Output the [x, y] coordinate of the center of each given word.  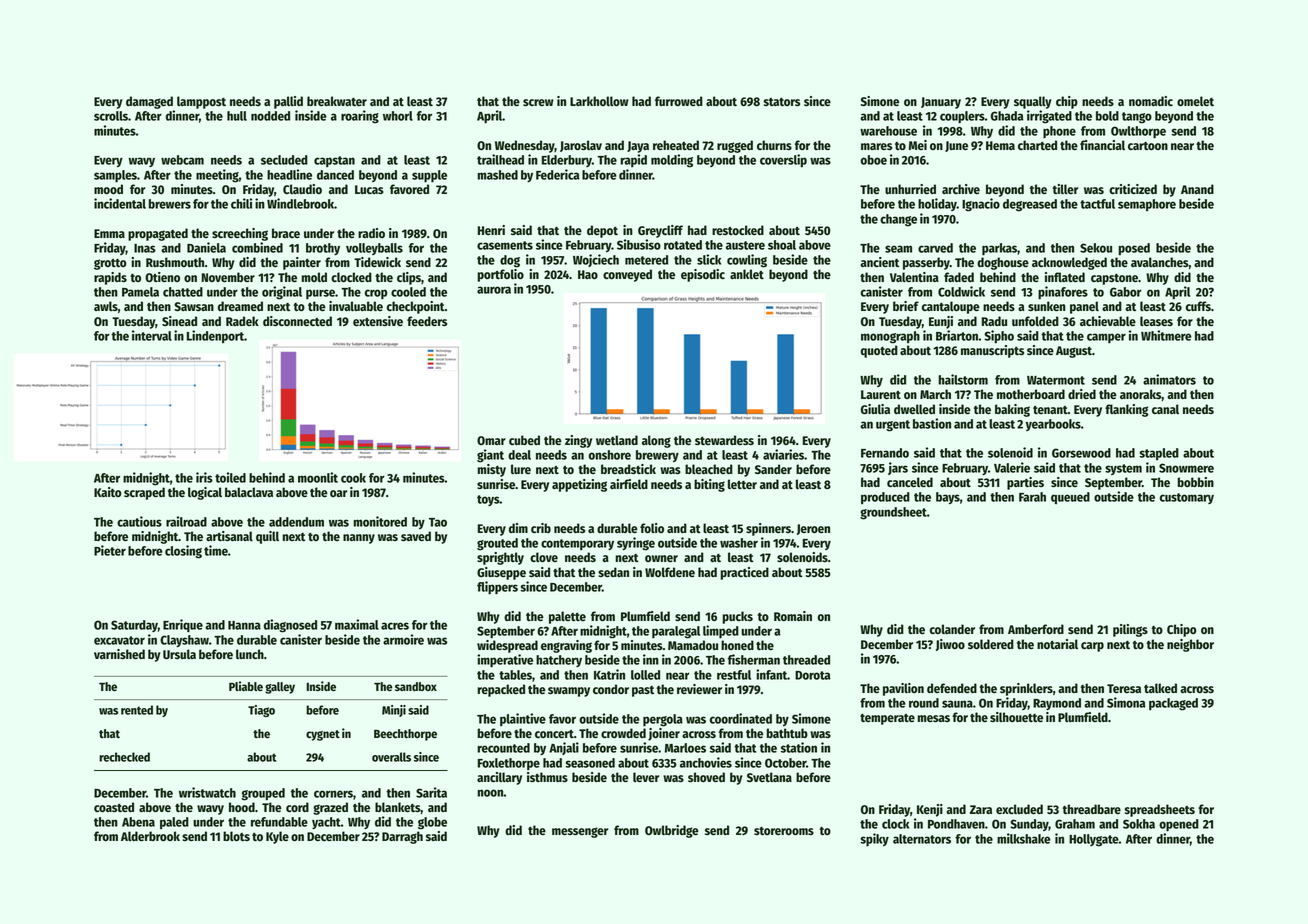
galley [280, 688]
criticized [1133, 189]
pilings [1130, 630]
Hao [588, 274]
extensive [378, 321]
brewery [657, 456]
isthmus [547, 777]
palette [567, 617]
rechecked [124, 757]
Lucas [369, 189]
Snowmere [1186, 468]
